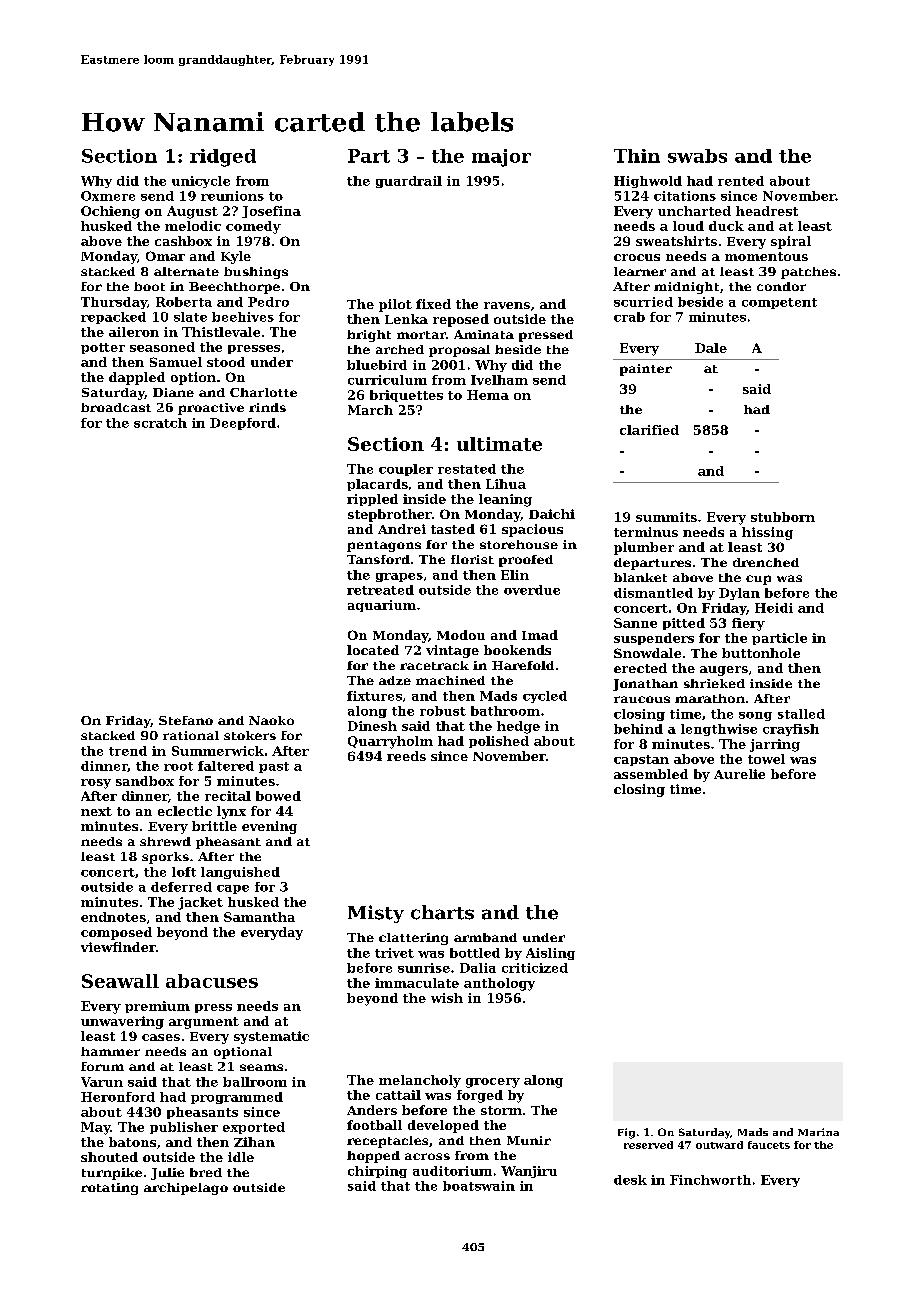 The height and width of the document is (1308, 924). I want to click on polished, so click(499, 742).
